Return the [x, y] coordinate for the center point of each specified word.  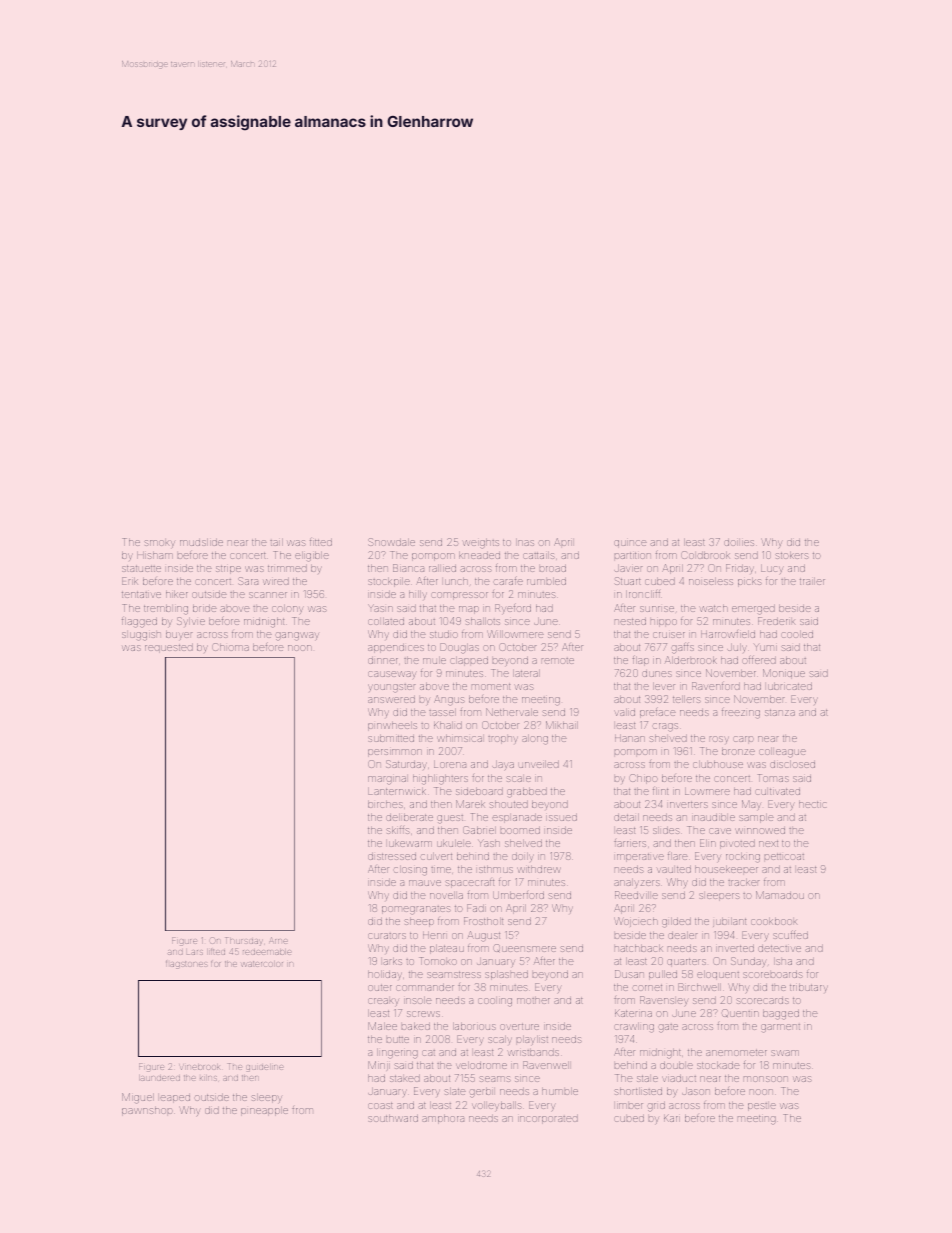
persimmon [395, 753]
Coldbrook [705, 555]
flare [678, 856]
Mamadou [780, 895]
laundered [160, 1078]
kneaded [479, 555]
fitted [321, 542]
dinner [383, 660]
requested [169, 648]
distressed [392, 856]
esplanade [518, 818]
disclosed [792, 764]
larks [393, 961]
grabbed [527, 793]
